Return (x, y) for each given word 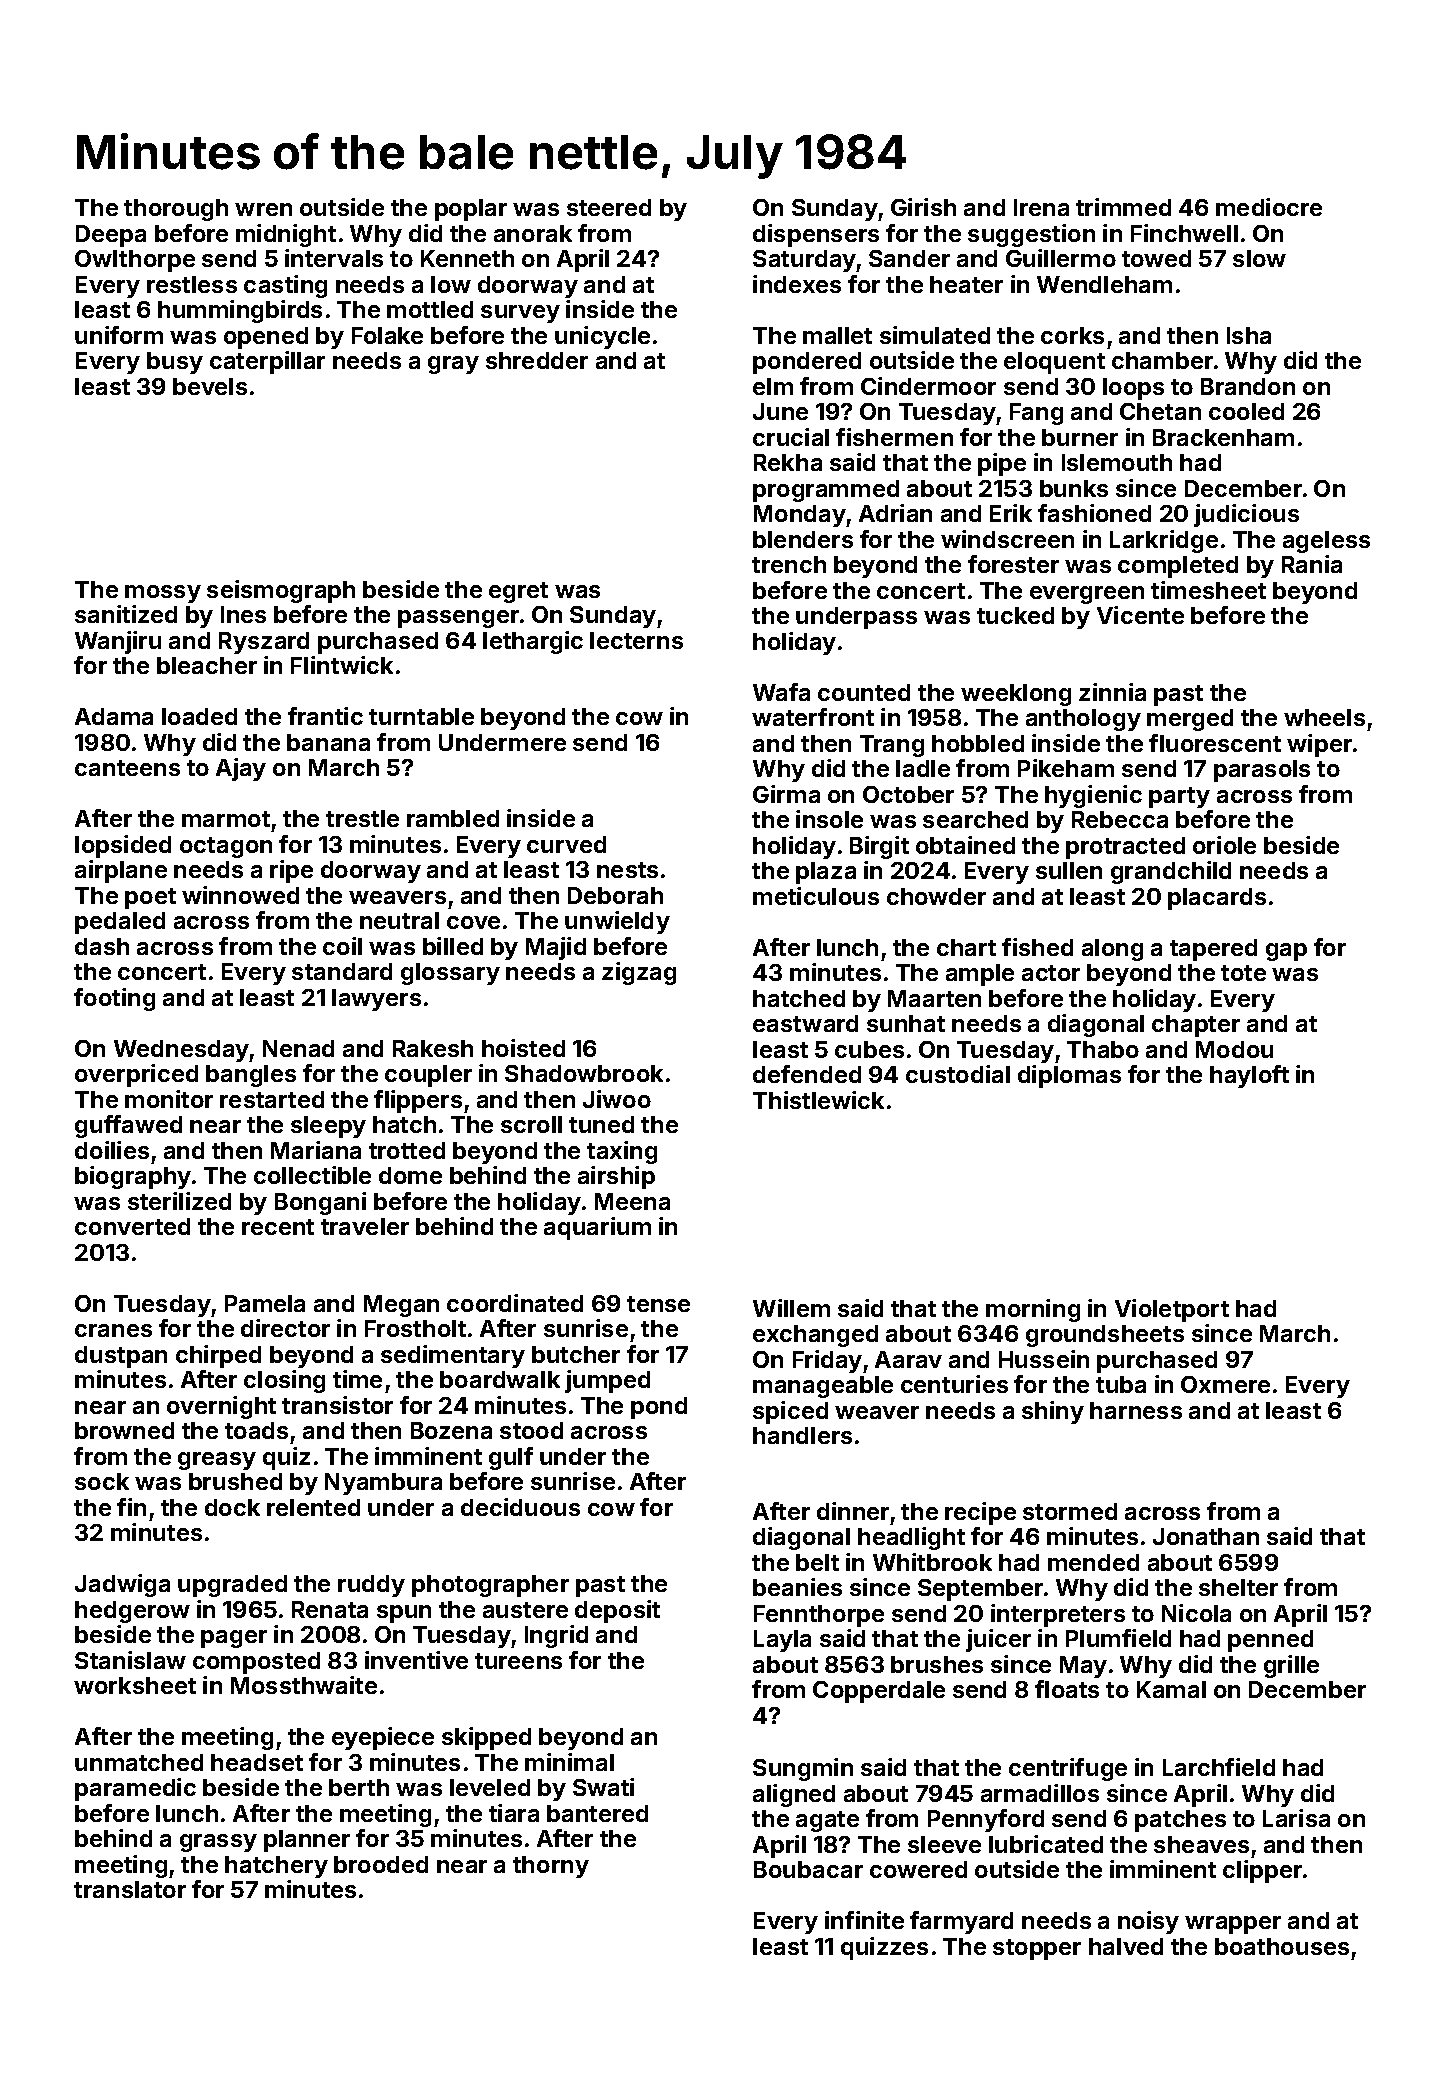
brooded (381, 1864)
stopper (1037, 1949)
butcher (576, 1354)
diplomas (1069, 1076)
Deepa (111, 236)
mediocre (1269, 207)
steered (609, 207)
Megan (401, 1306)
